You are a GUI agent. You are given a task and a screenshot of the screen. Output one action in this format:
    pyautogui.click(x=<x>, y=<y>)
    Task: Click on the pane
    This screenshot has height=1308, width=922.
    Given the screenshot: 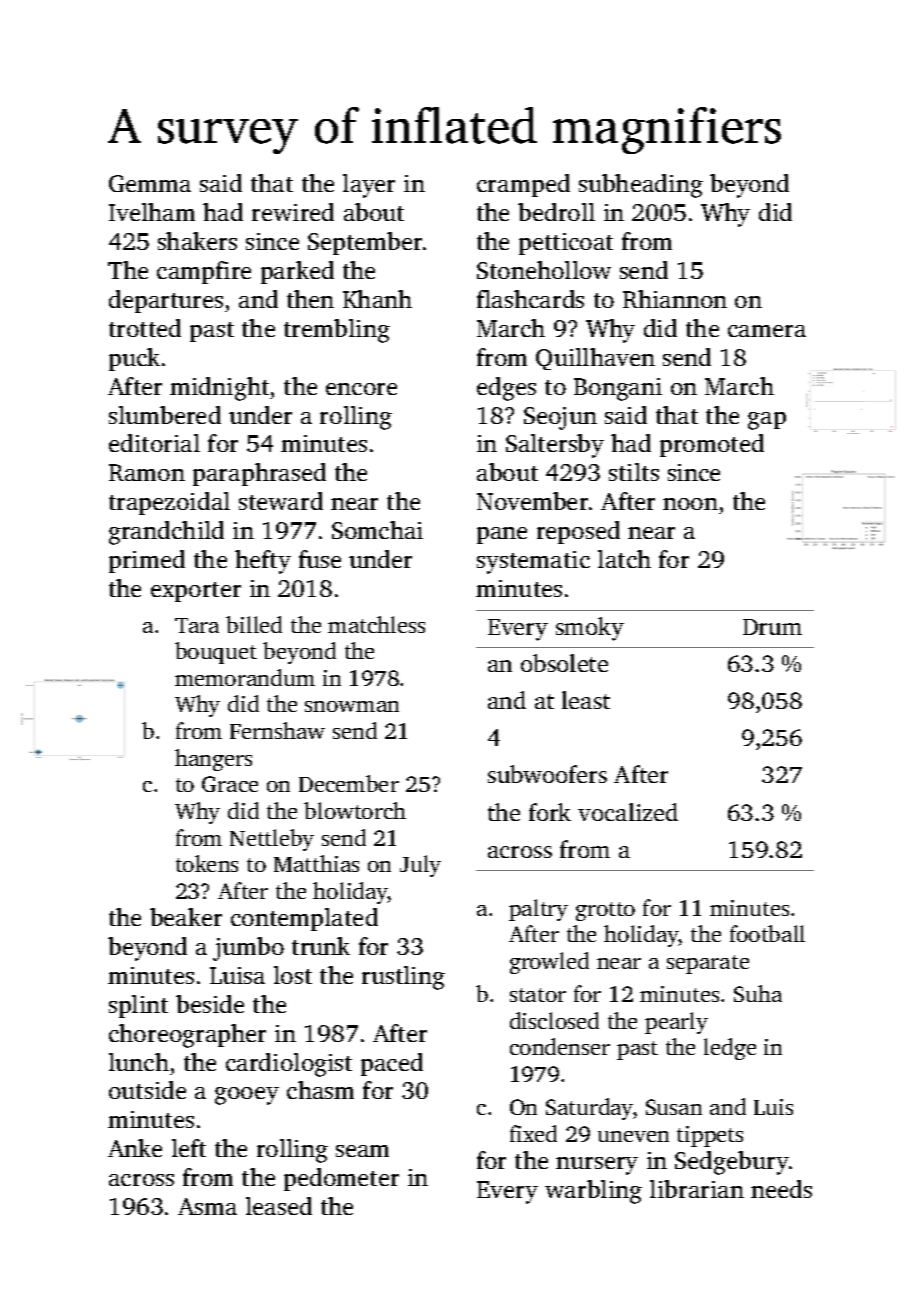 What is the action you would take?
    pyautogui.click(x=502, y=535)
